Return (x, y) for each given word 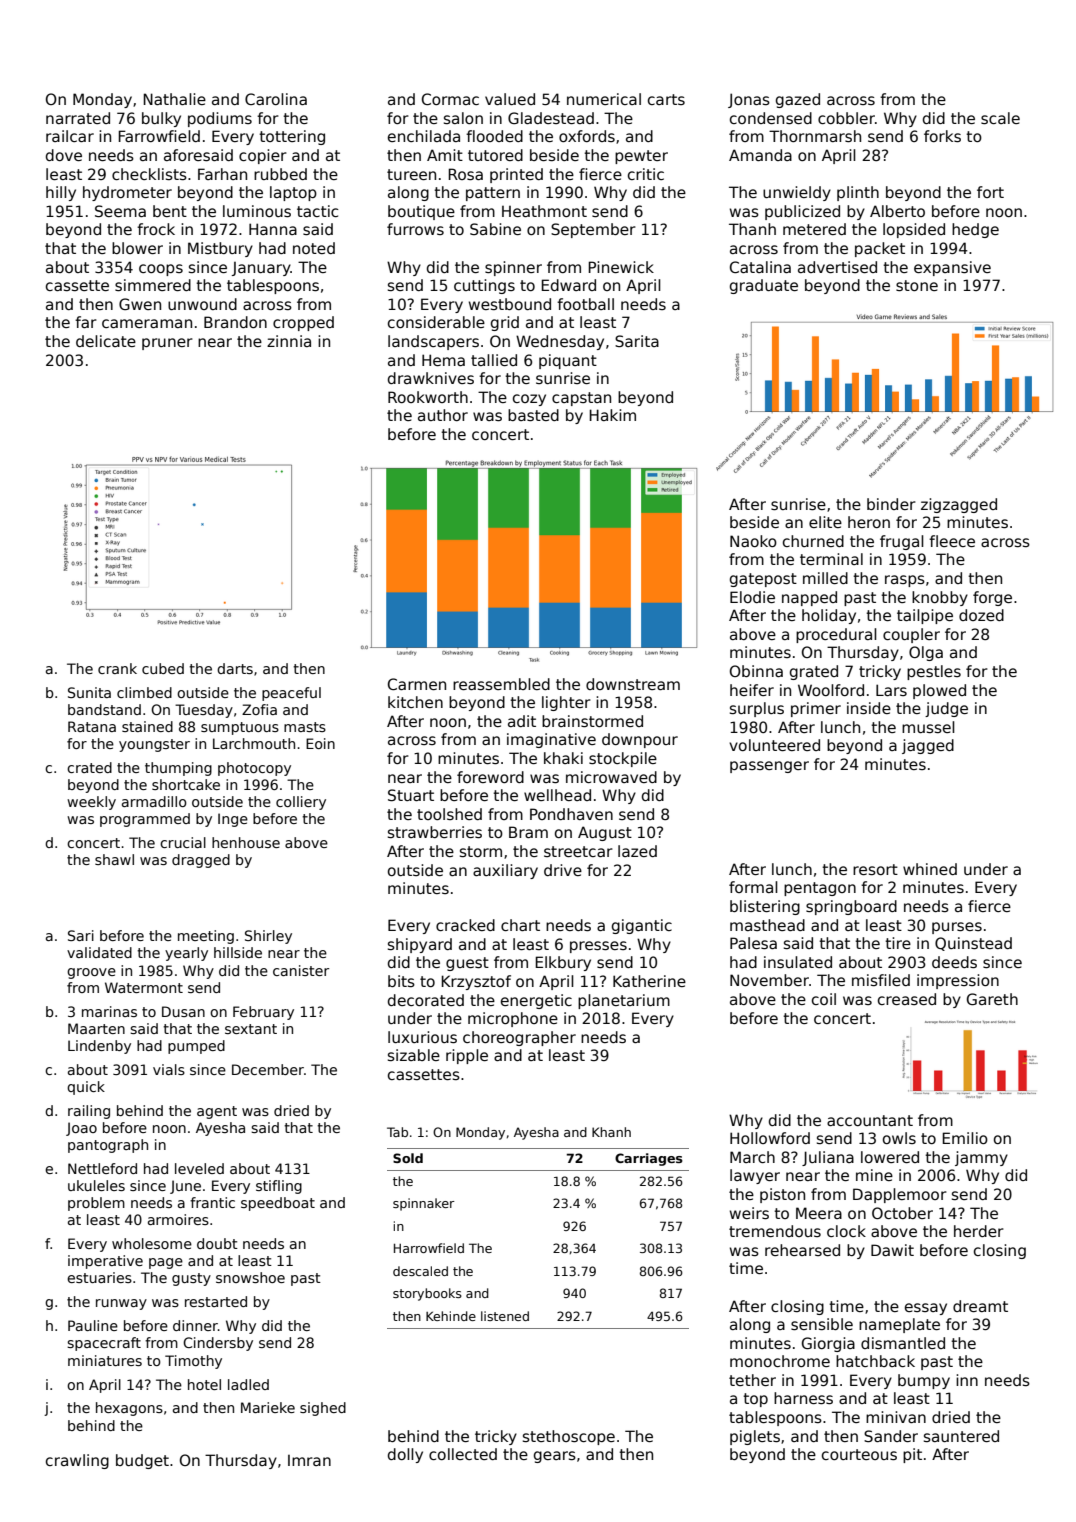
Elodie (752, 597)
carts (666, 99)
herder (979, 1231)
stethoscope (569, 1437)
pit (912, 1455)
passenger (769, 767)
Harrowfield (429, 1248)
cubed (163, 668)
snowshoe (250, 1277)
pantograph (108, 1146)
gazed (798, 100)
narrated (78, 118)
